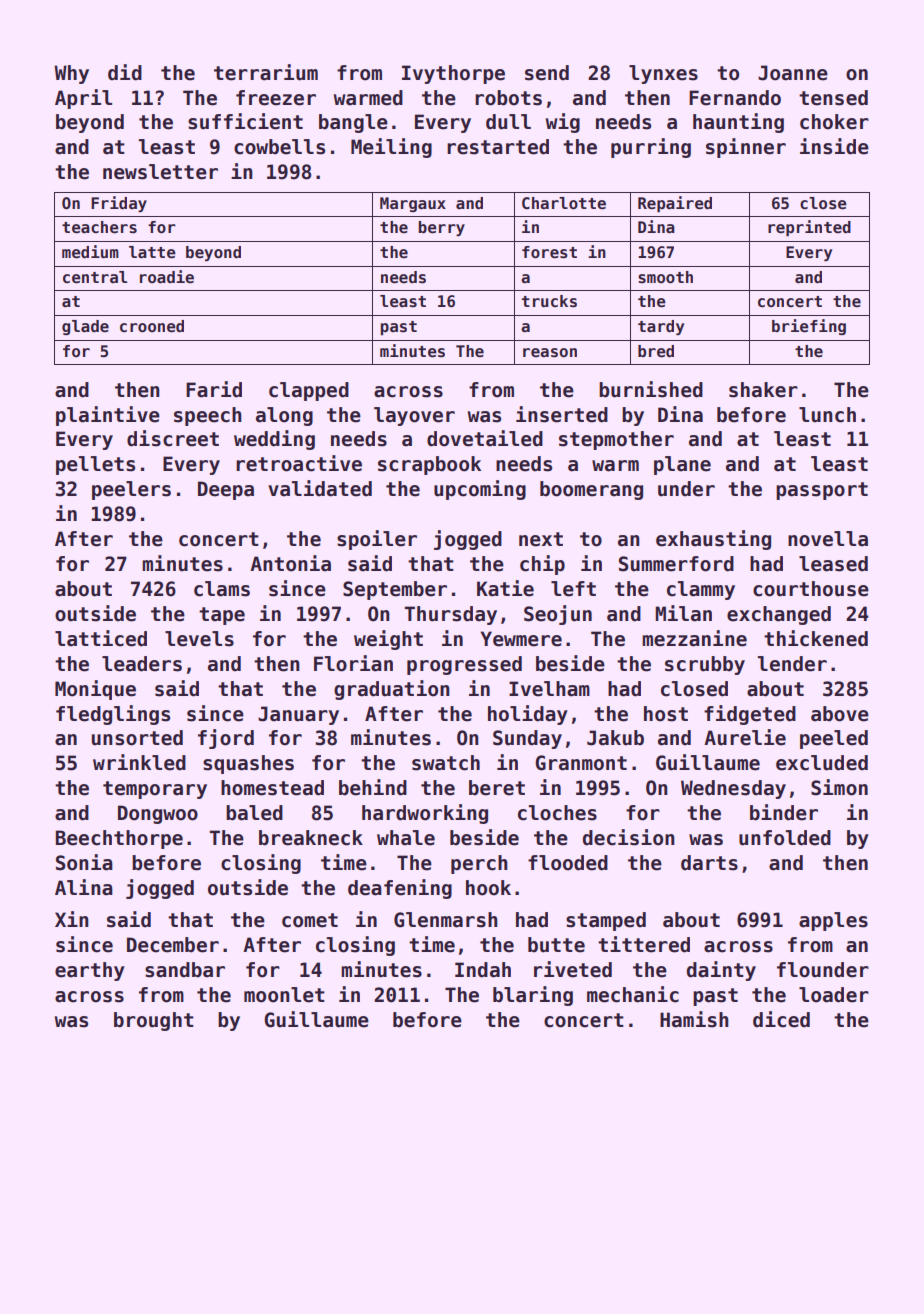 The width and height of the screenshot is (924, 1314). I want to click on plaintive, so click(108, 416).
